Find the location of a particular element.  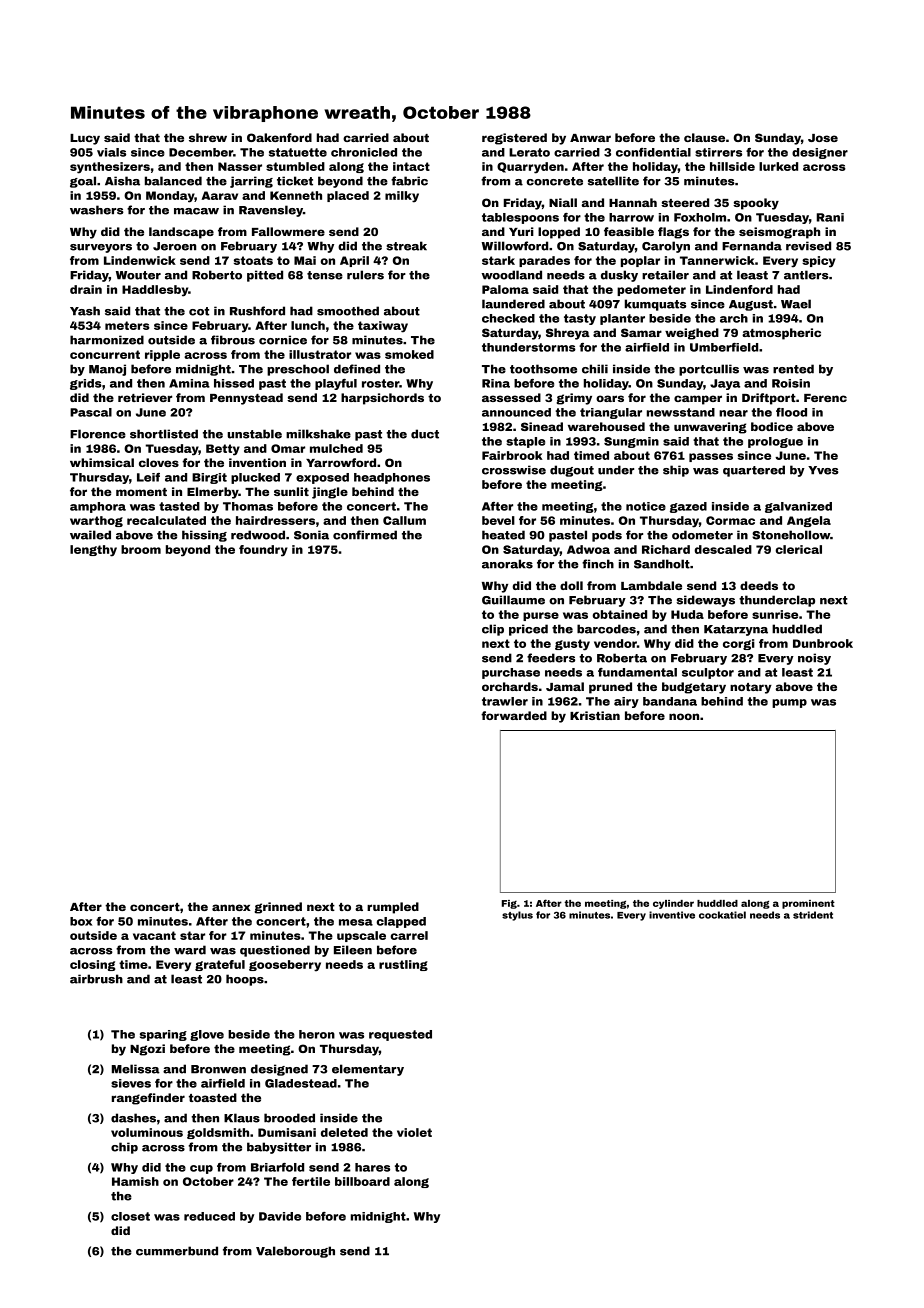

vials is located at coordinates (111, 152).
